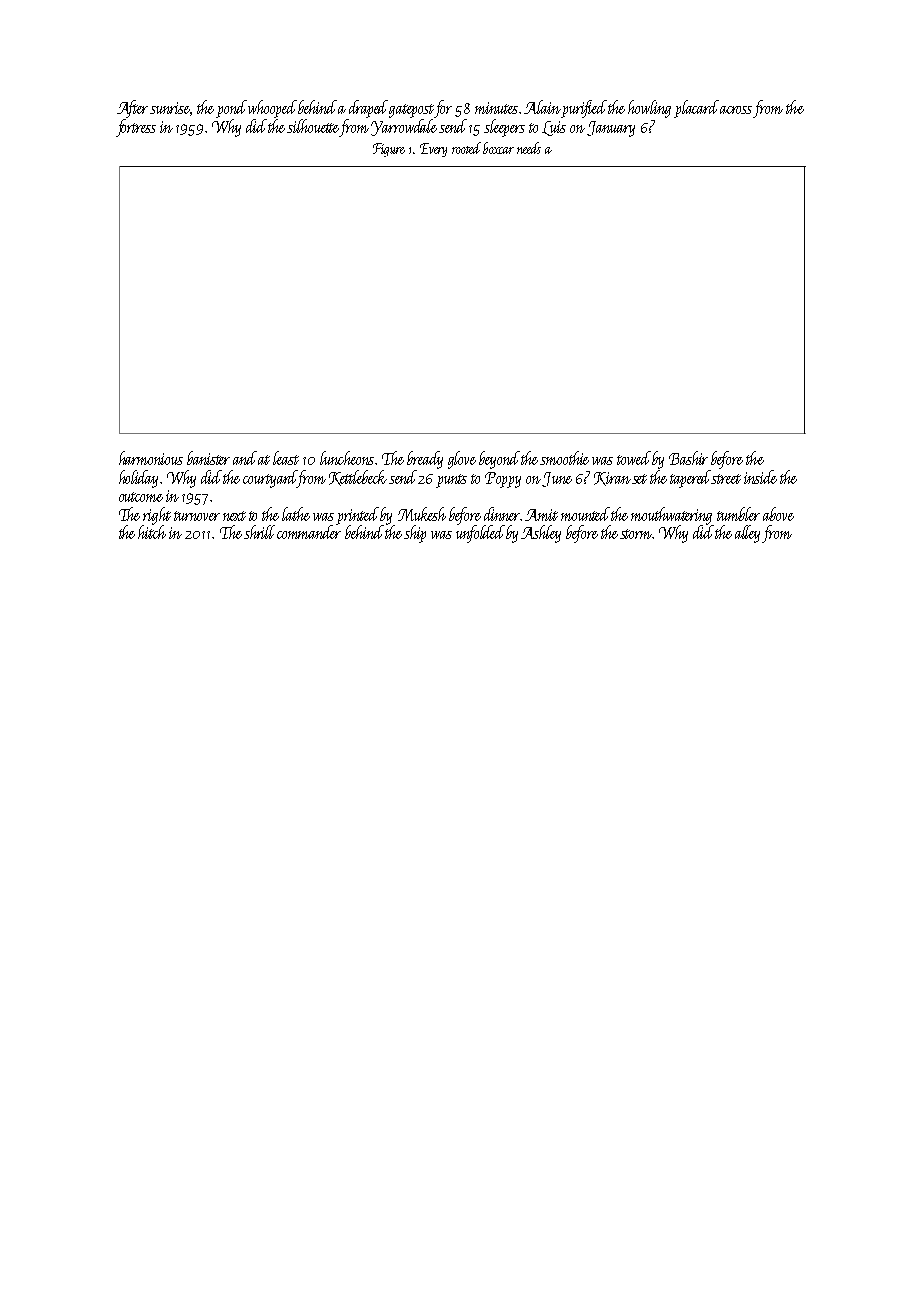 Image resolution: width=924 pixels, height=1308 pixels. What do you see at coordinates (151, 458) in the screenshot?
I see `harmonious` at bounding box center [151, 458].
